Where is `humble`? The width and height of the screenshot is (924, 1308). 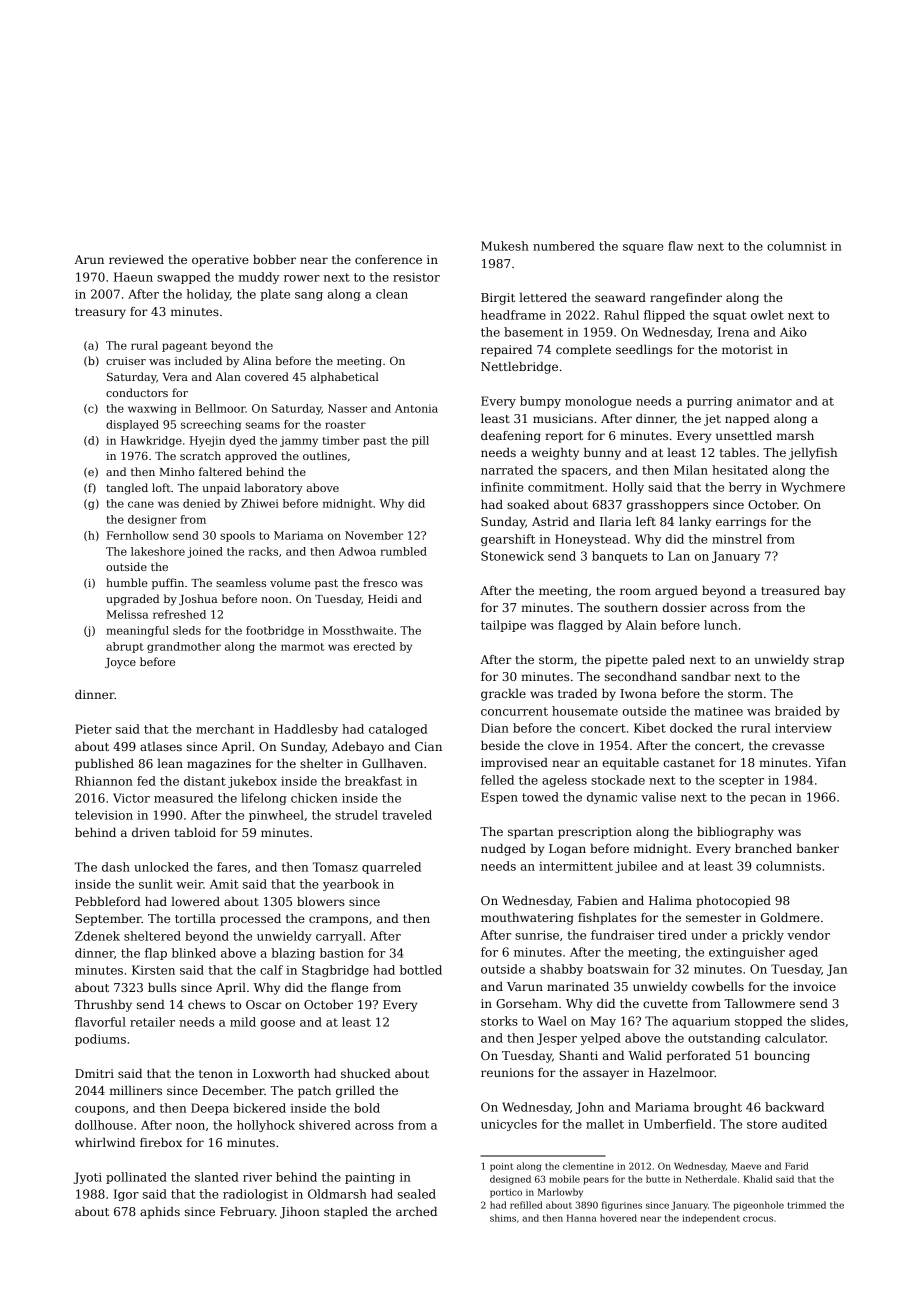 humble is located at coordinates (127, 582).
